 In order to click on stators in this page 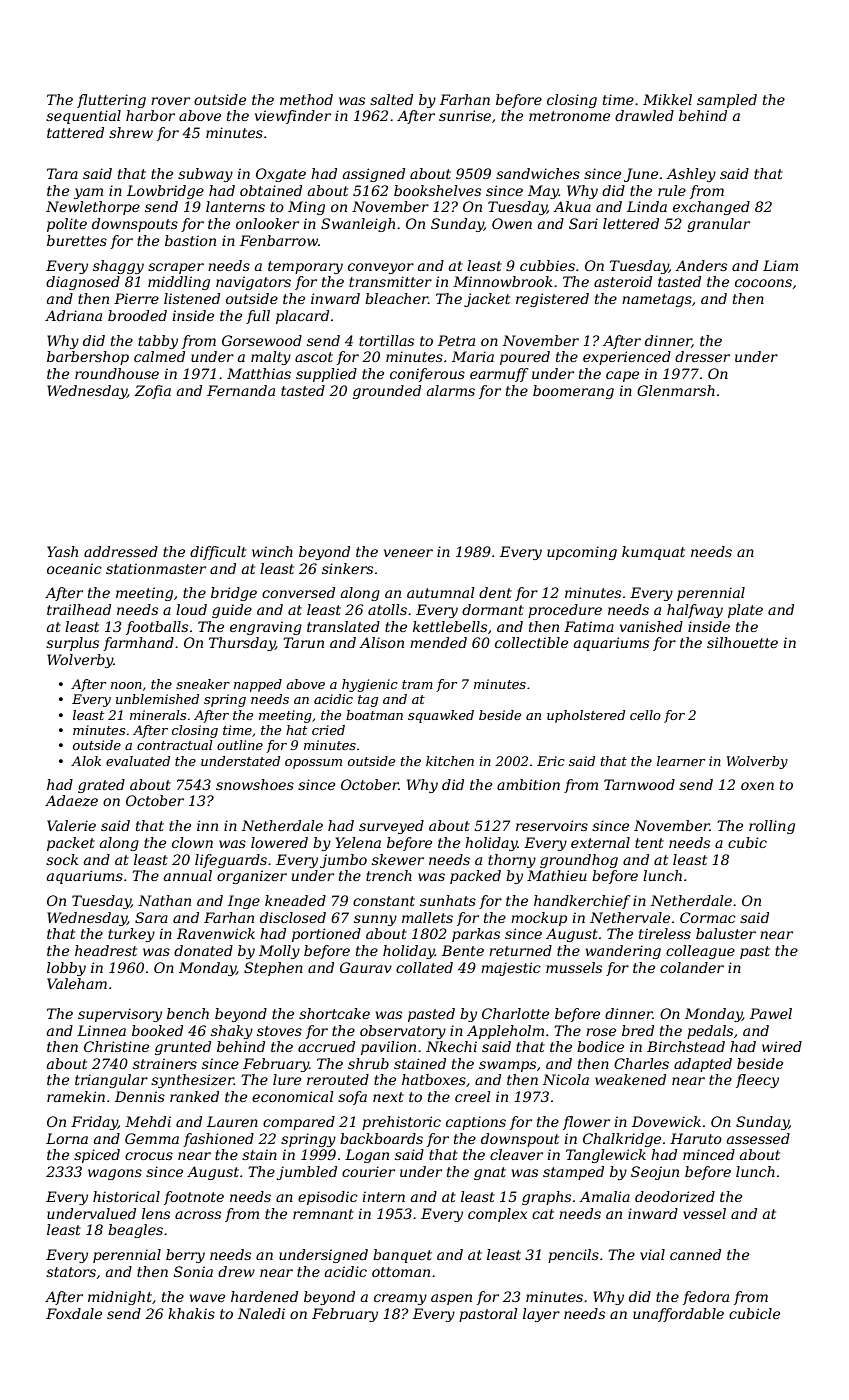, I will do `click(71, 1272)`.
